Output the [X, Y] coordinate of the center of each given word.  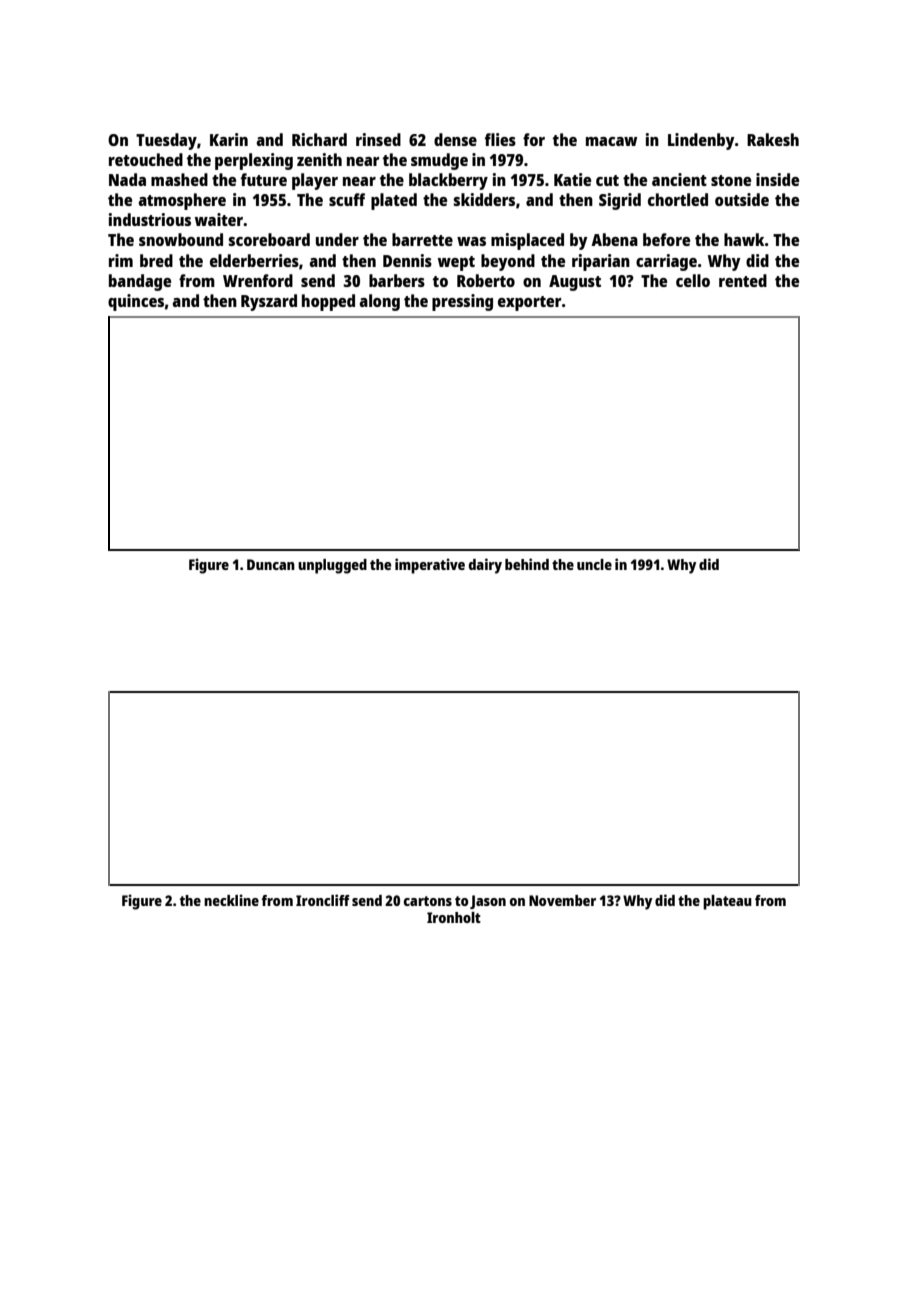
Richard [319, 139]
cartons [428, 901]
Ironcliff [323, 900]
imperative [430, 566]
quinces [136, 302]
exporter [529, 303]
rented [743, 280]
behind [527, 564]
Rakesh [773, 139]
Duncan [271, 564]
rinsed [378, 139]
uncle [594, 564]
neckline [231, 900]
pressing [462, 302]
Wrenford [258, 280]
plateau [727, 902]
